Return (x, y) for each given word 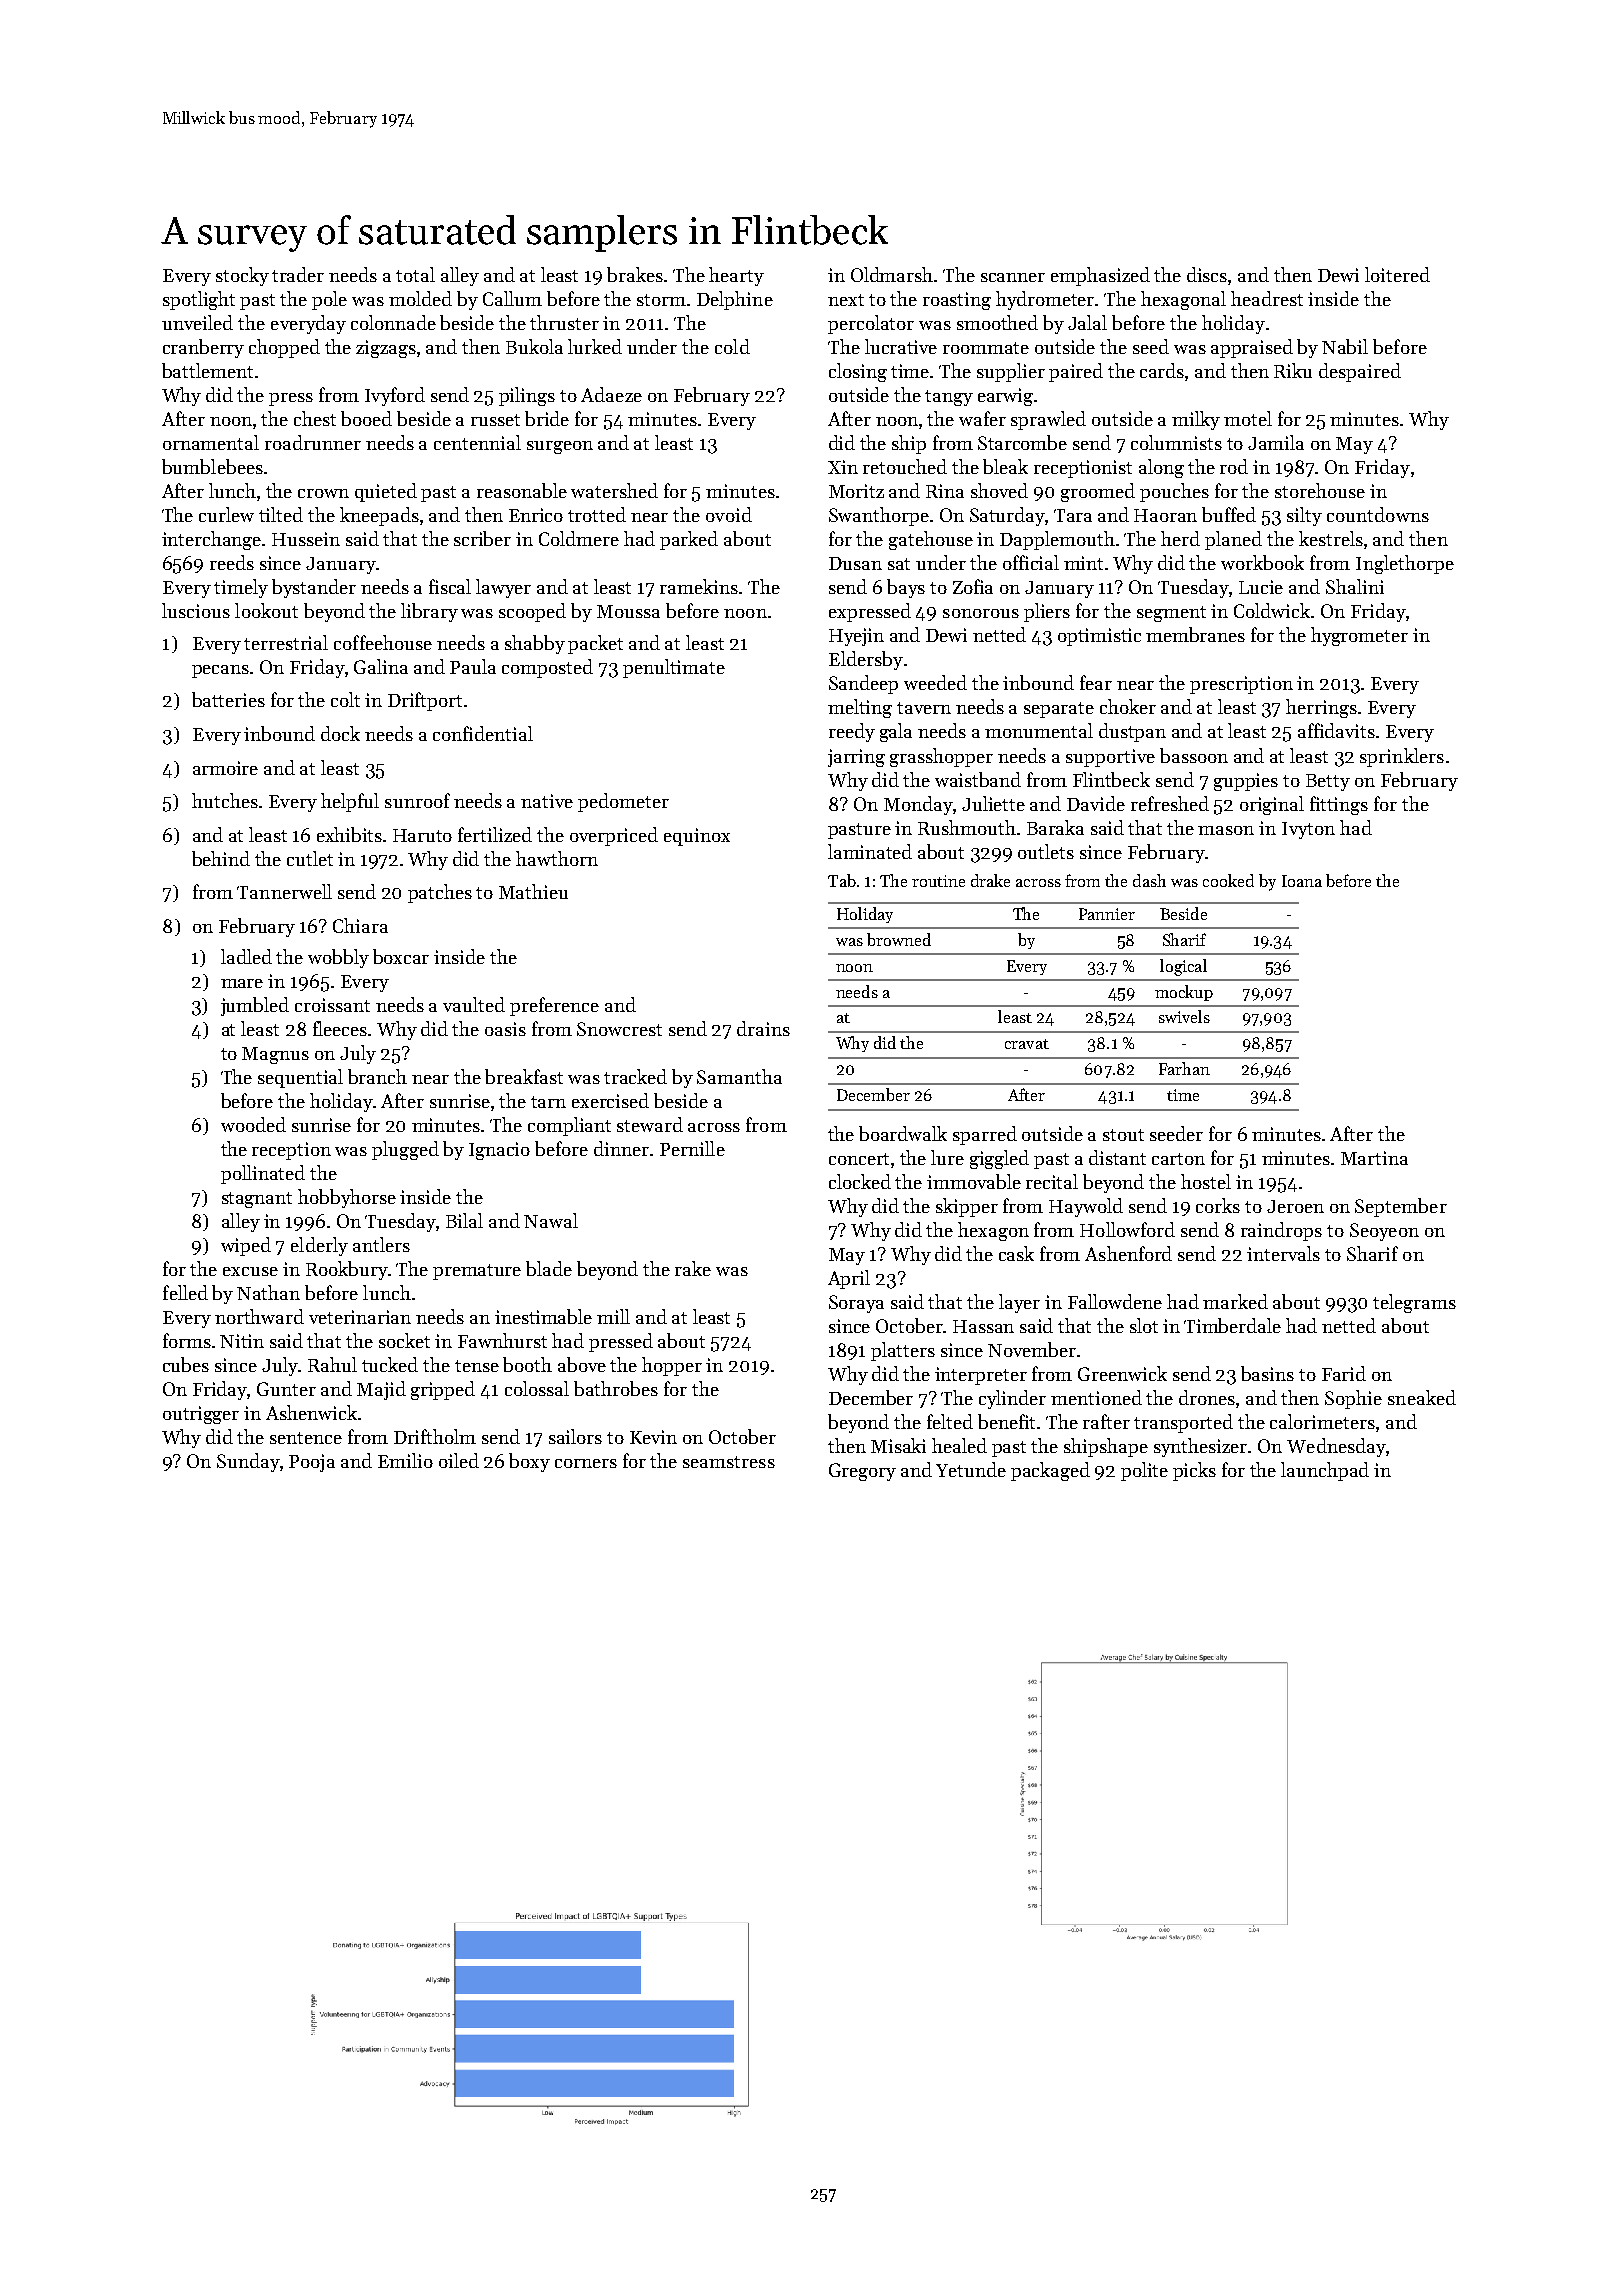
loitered (1397, 274)
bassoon (1194, 755)
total (415, 274)
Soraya (856, 1304)
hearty (736, 276)
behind (221, 858)
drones (1207, 1397)
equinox (697, 837)
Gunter (286, 1389)
